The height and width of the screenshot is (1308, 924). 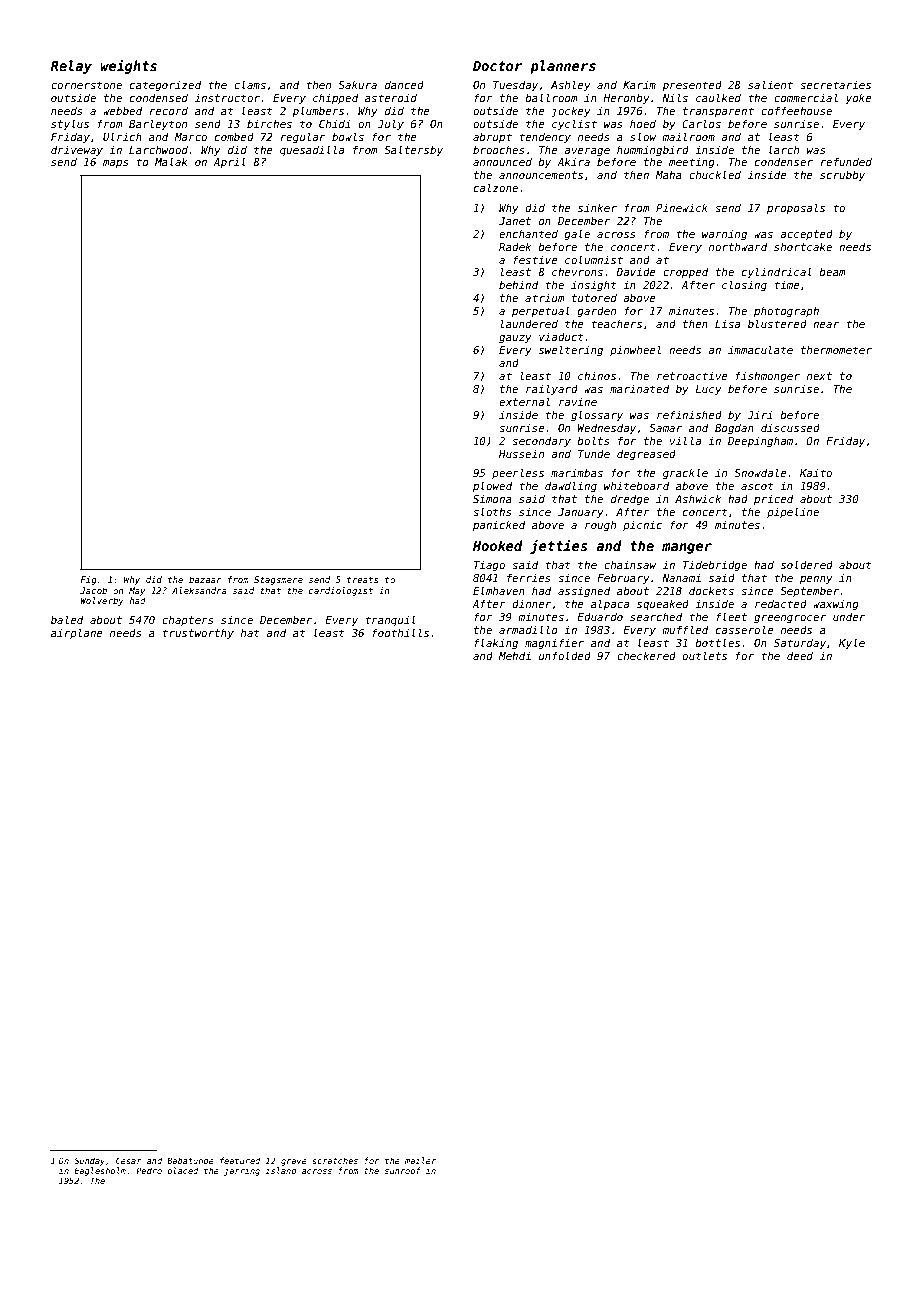 What do you see at coordinates (88, 580) in the screenshot?
I see `Fig` at bounding box center [88, 580].
